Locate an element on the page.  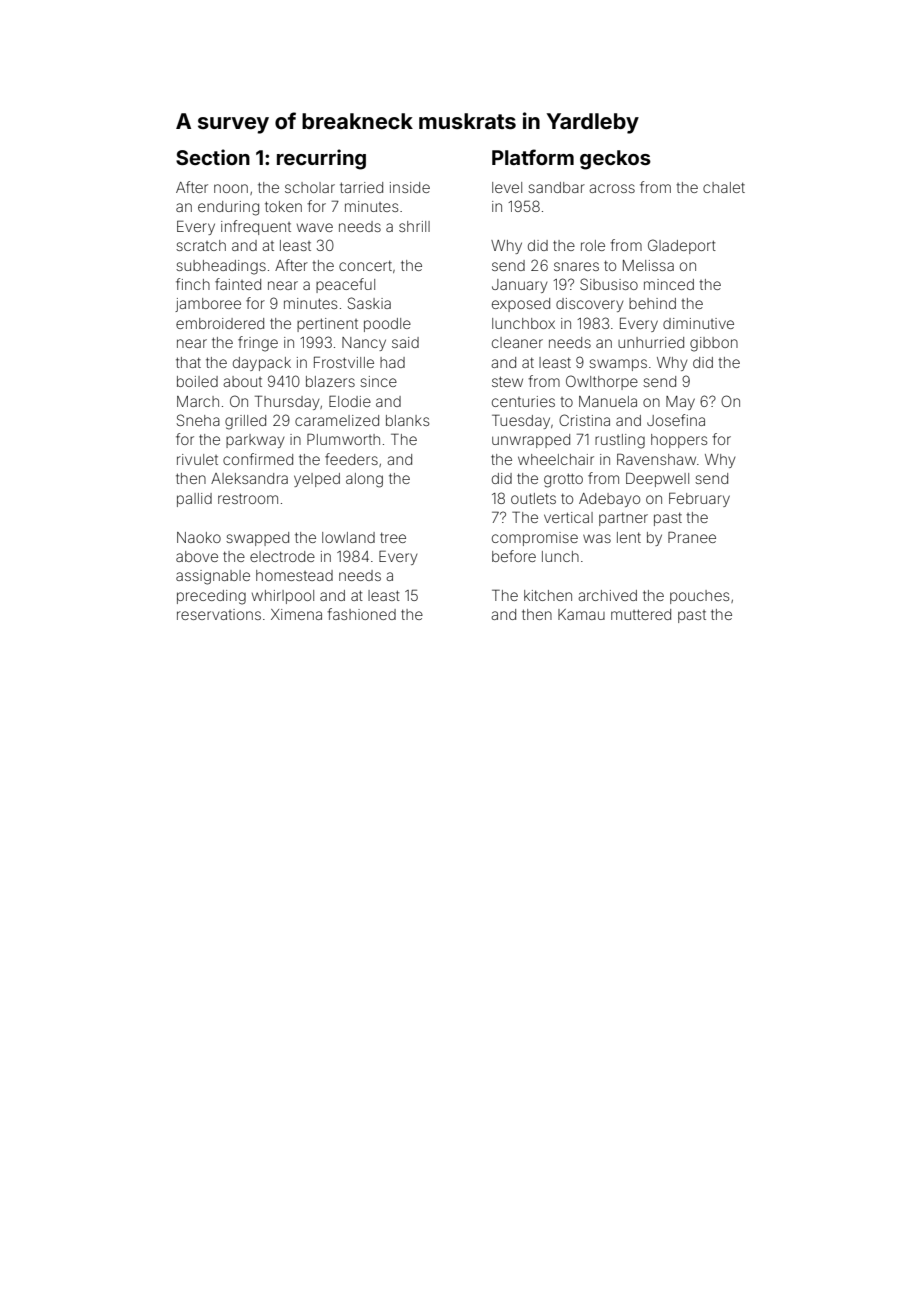
daypack is located at coordinates (262, 364).
